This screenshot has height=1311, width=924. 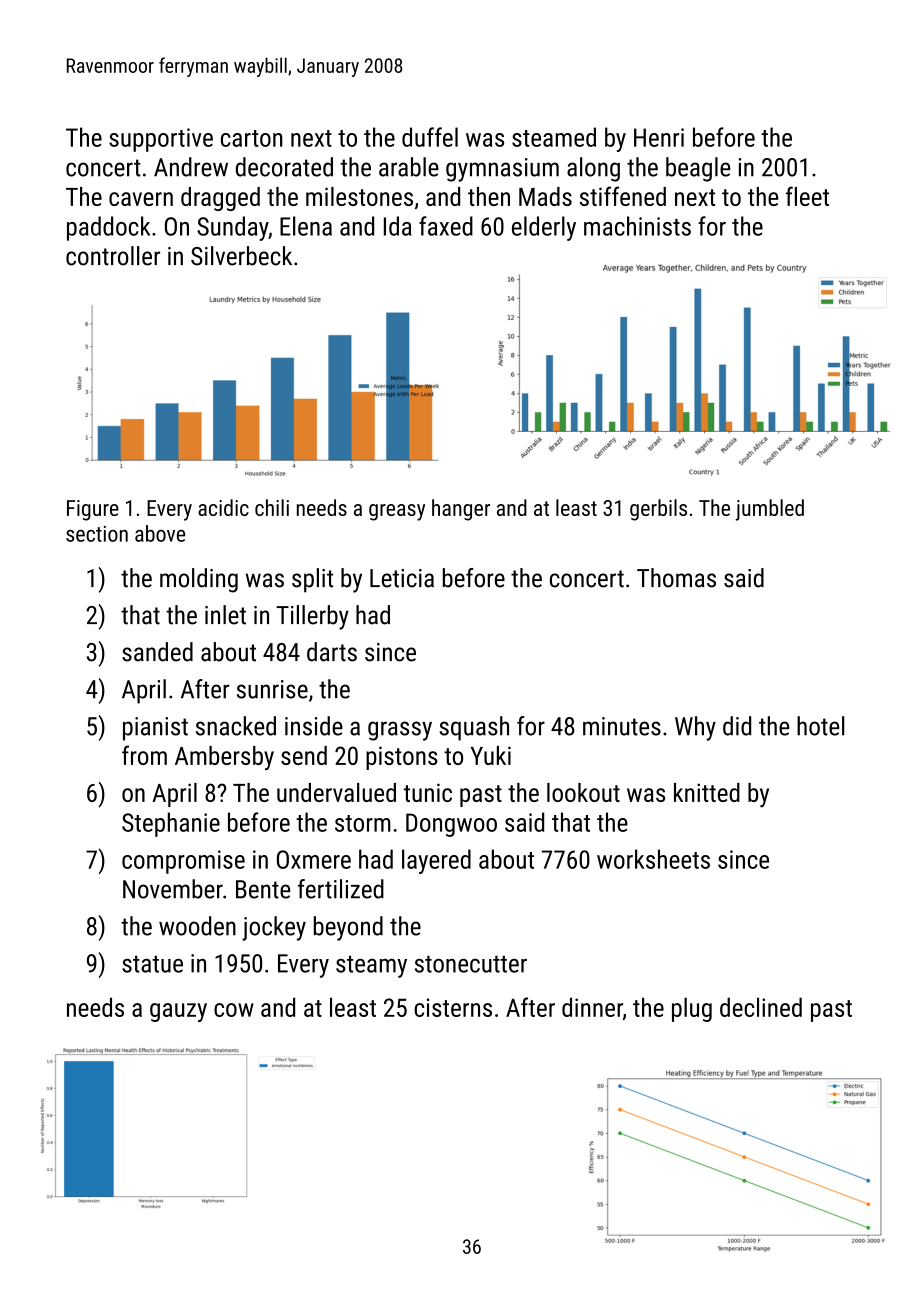 I want to click on controller, so click(x=113, y=256).
